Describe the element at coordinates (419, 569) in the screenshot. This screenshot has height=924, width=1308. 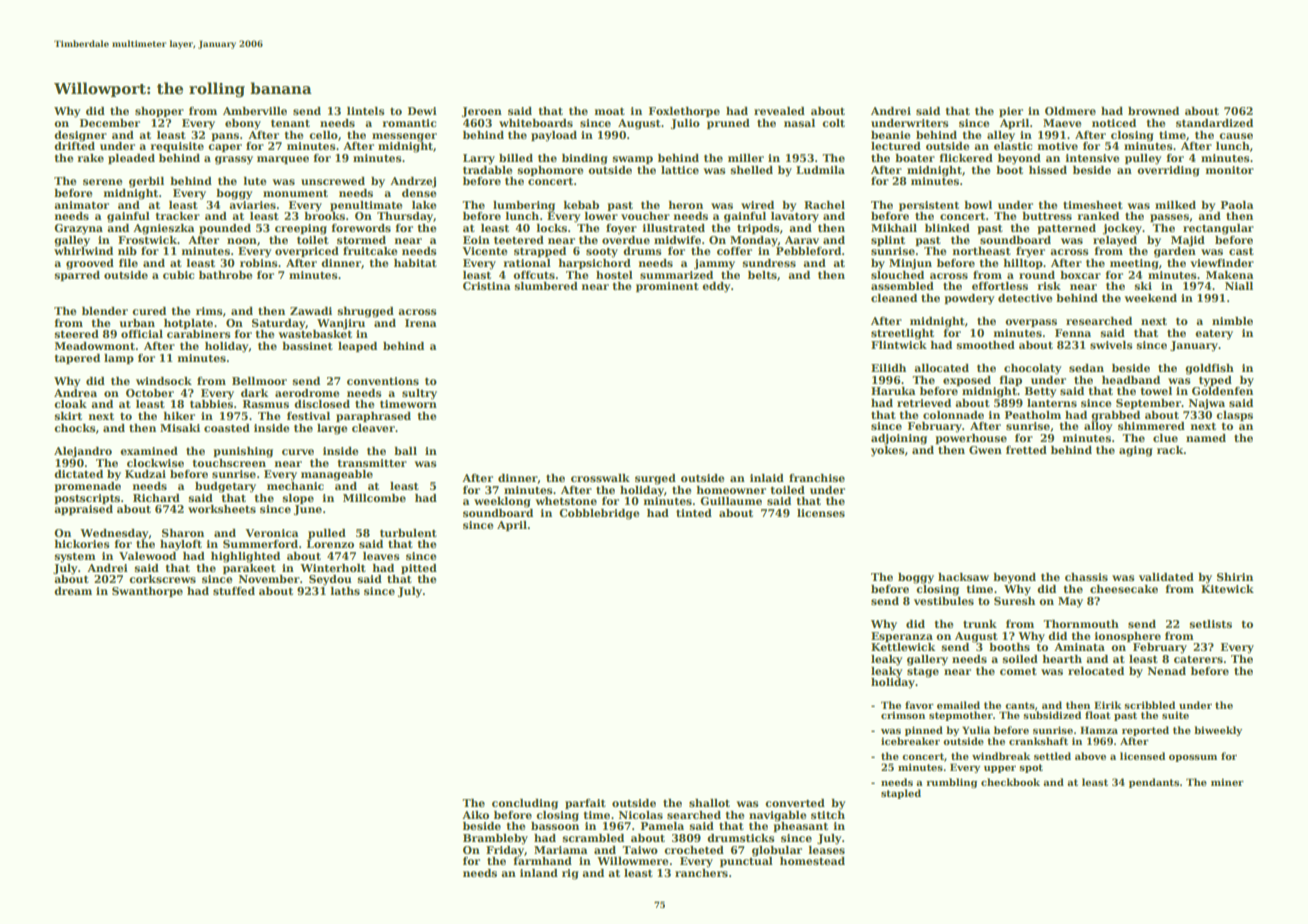
I see `pitted` at that location.
